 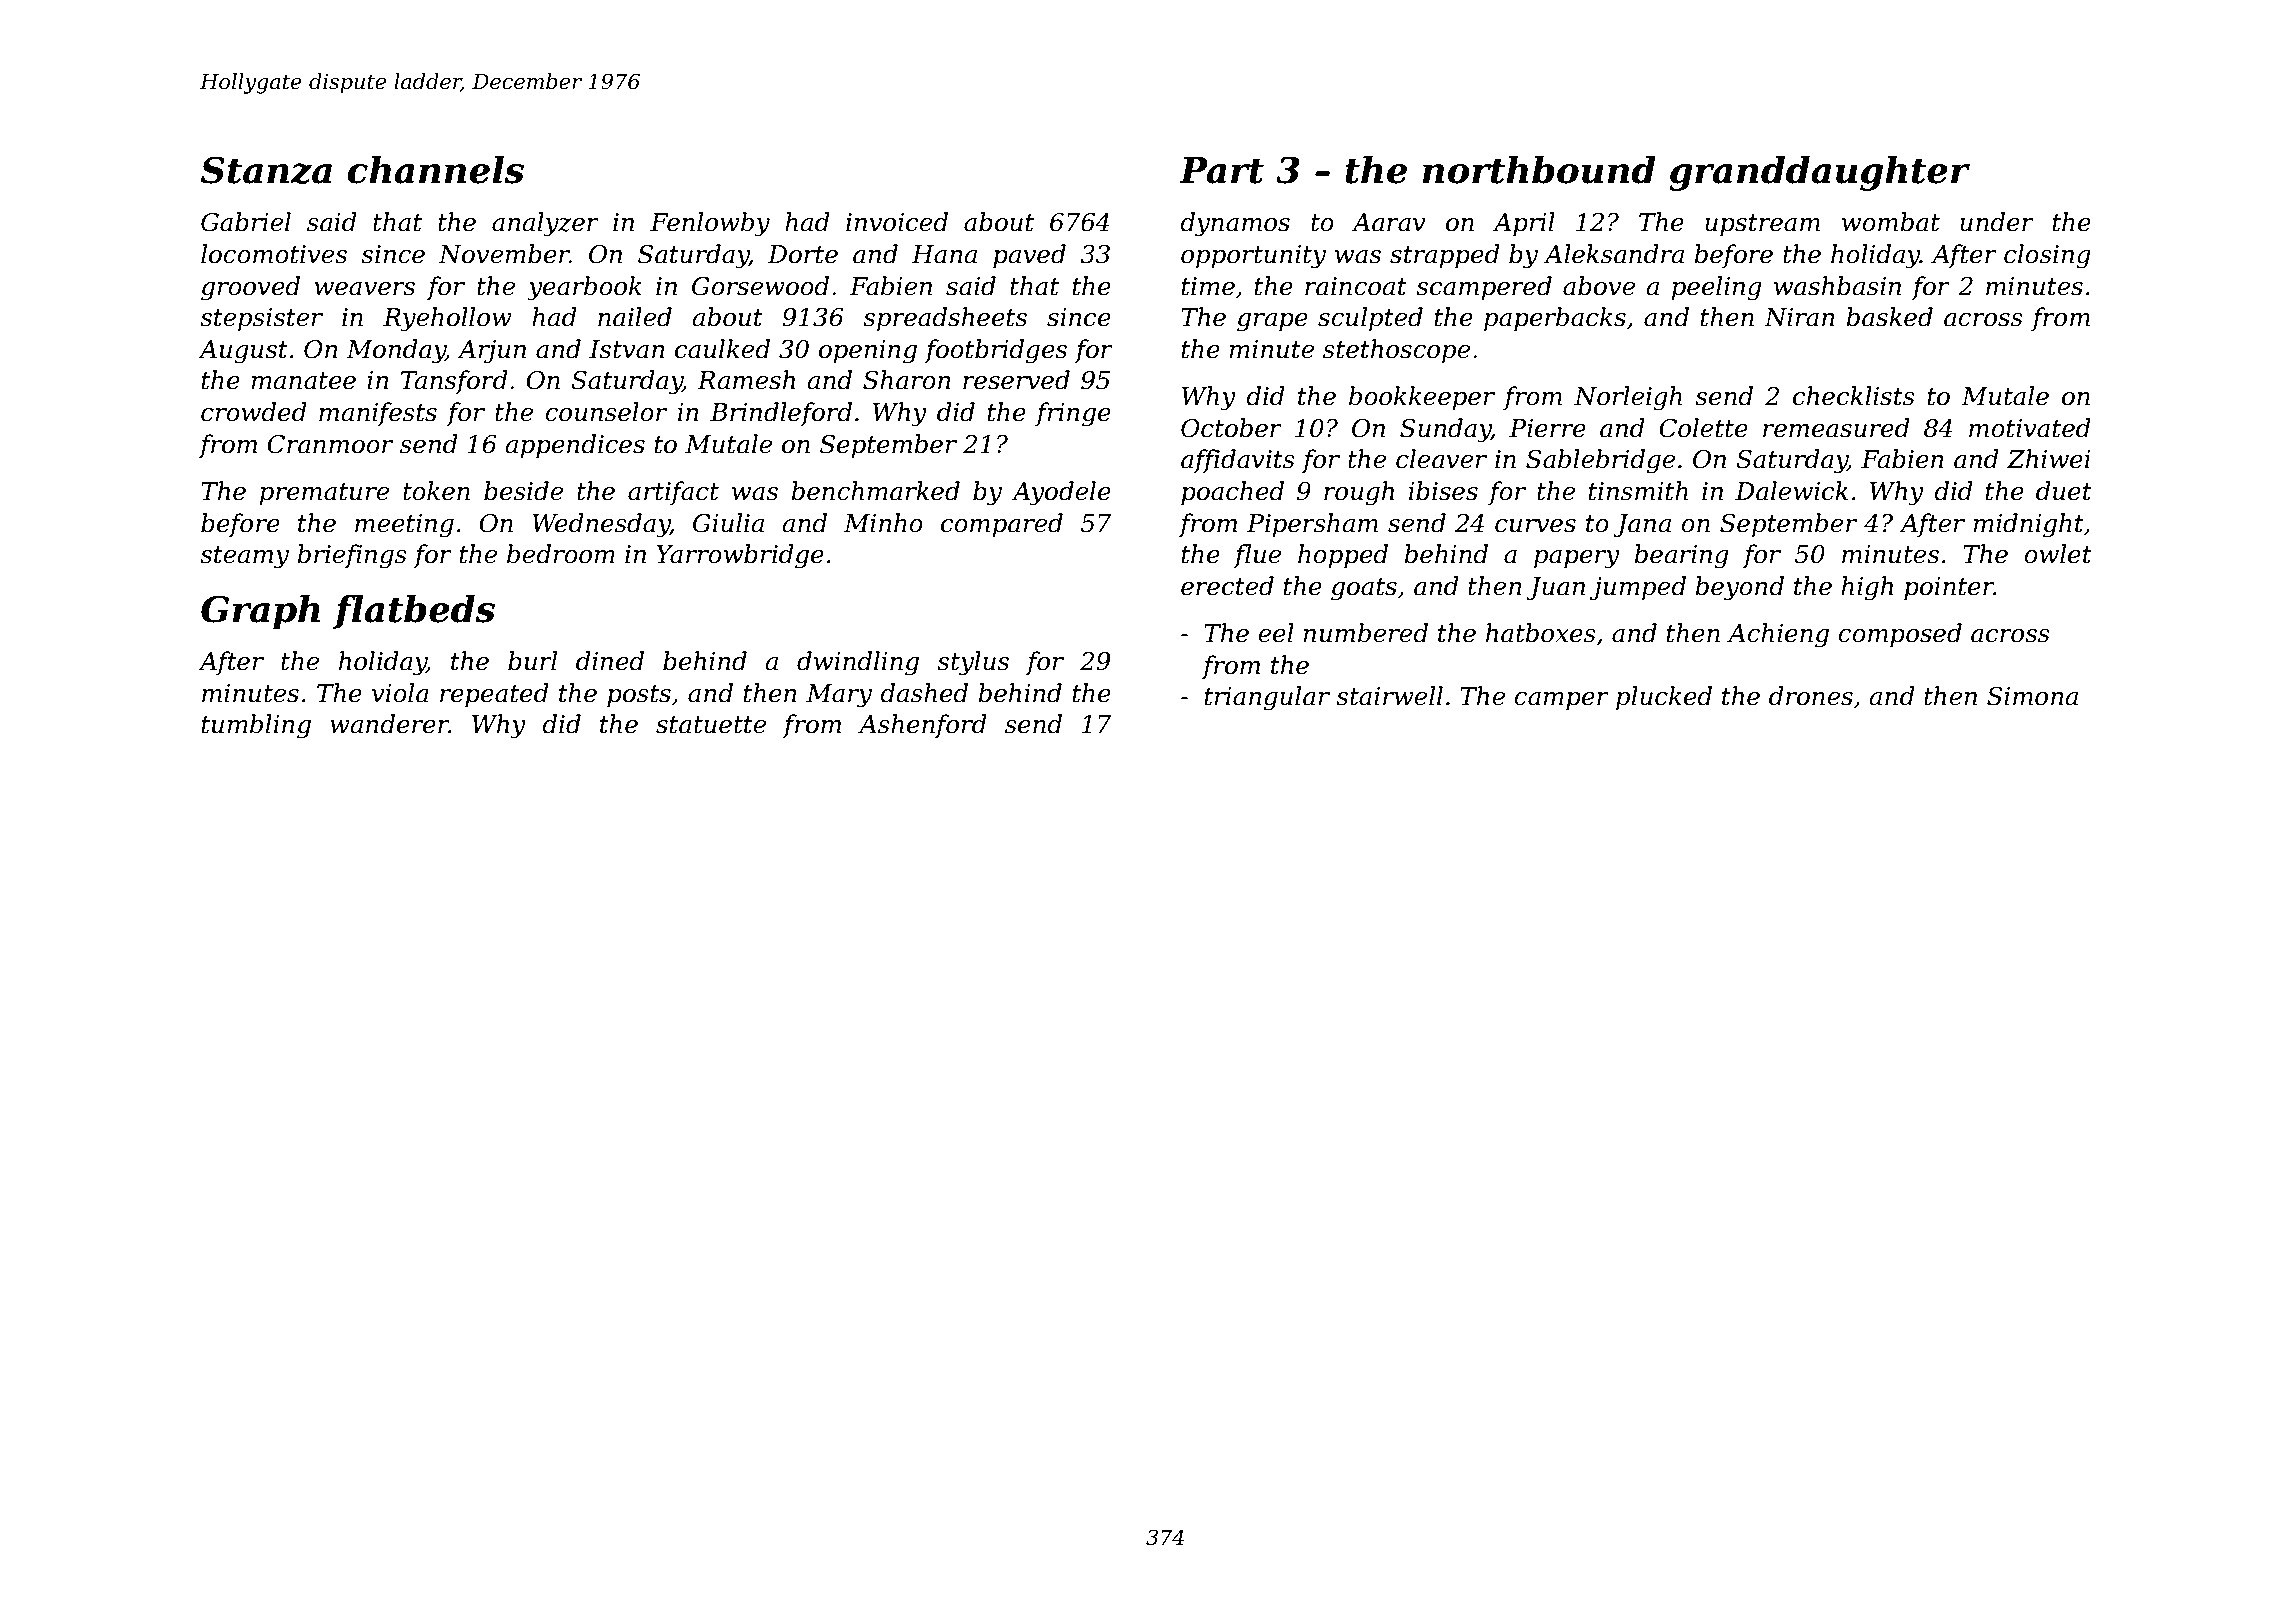 What do you see at coordinates (1799, 317) in the page?
I see `Niran` at bounding box center [1799, 317].
